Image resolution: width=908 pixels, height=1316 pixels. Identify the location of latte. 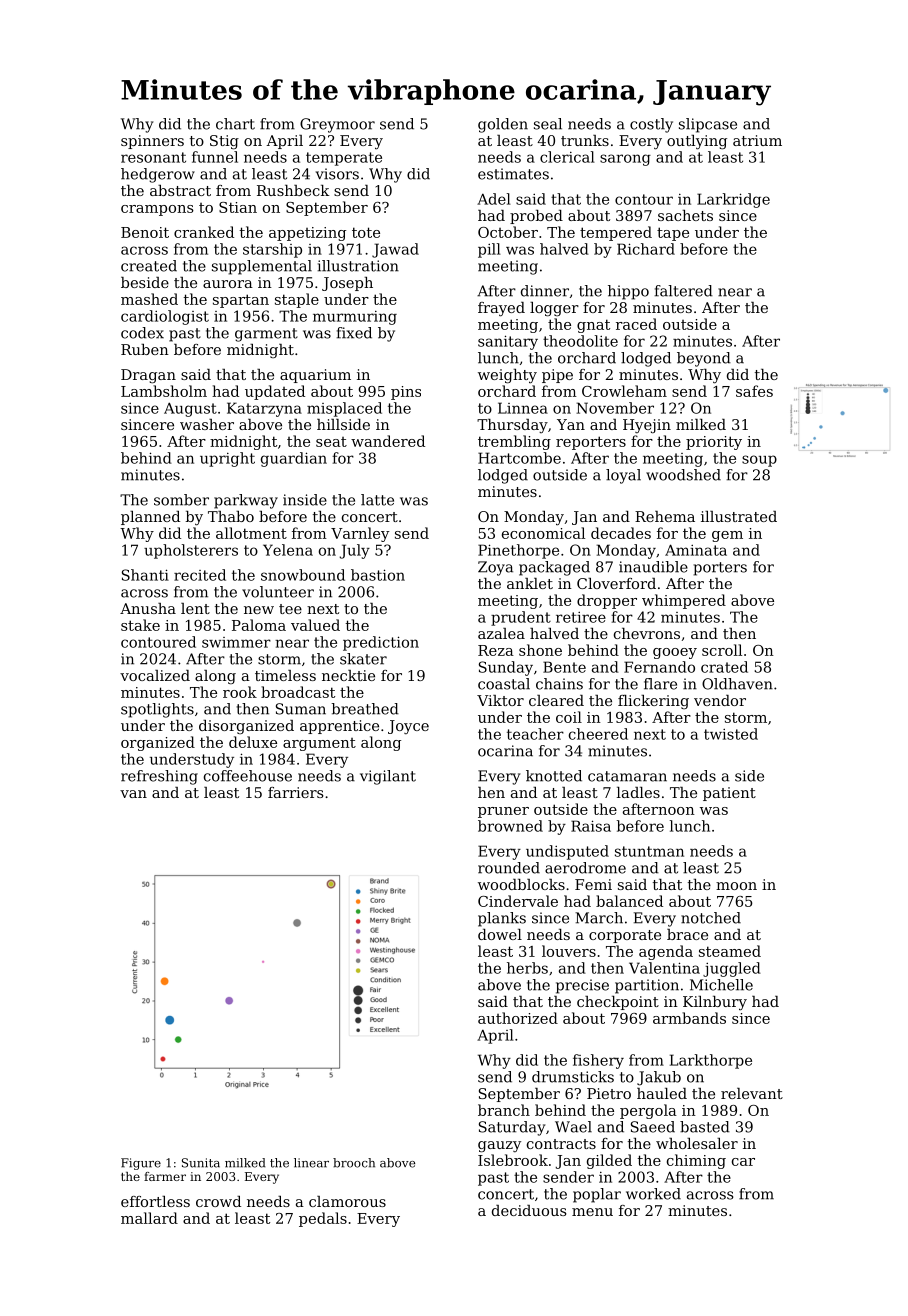
(377, 500).
